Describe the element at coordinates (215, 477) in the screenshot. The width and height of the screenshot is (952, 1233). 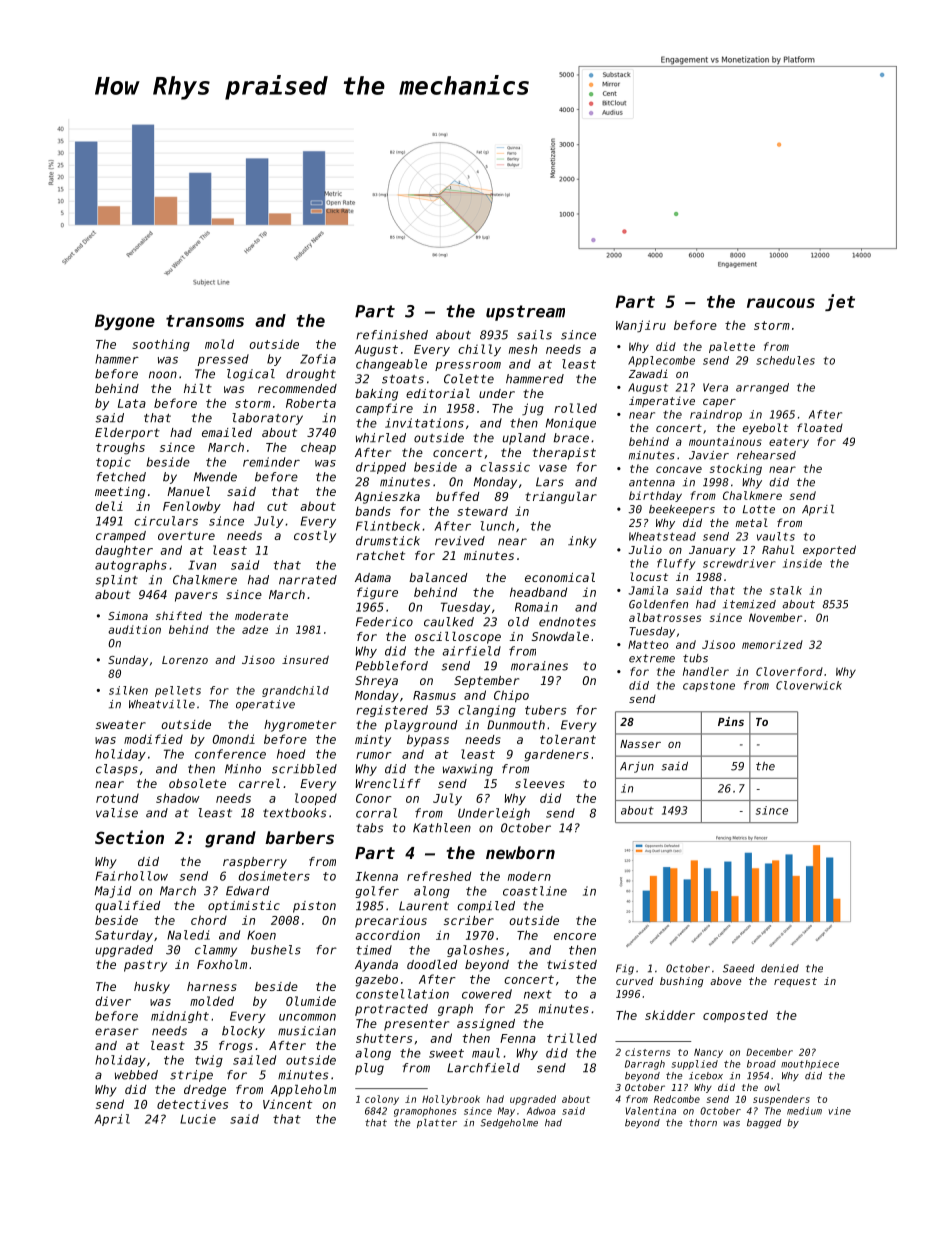
I see `Mwende` at that location.
